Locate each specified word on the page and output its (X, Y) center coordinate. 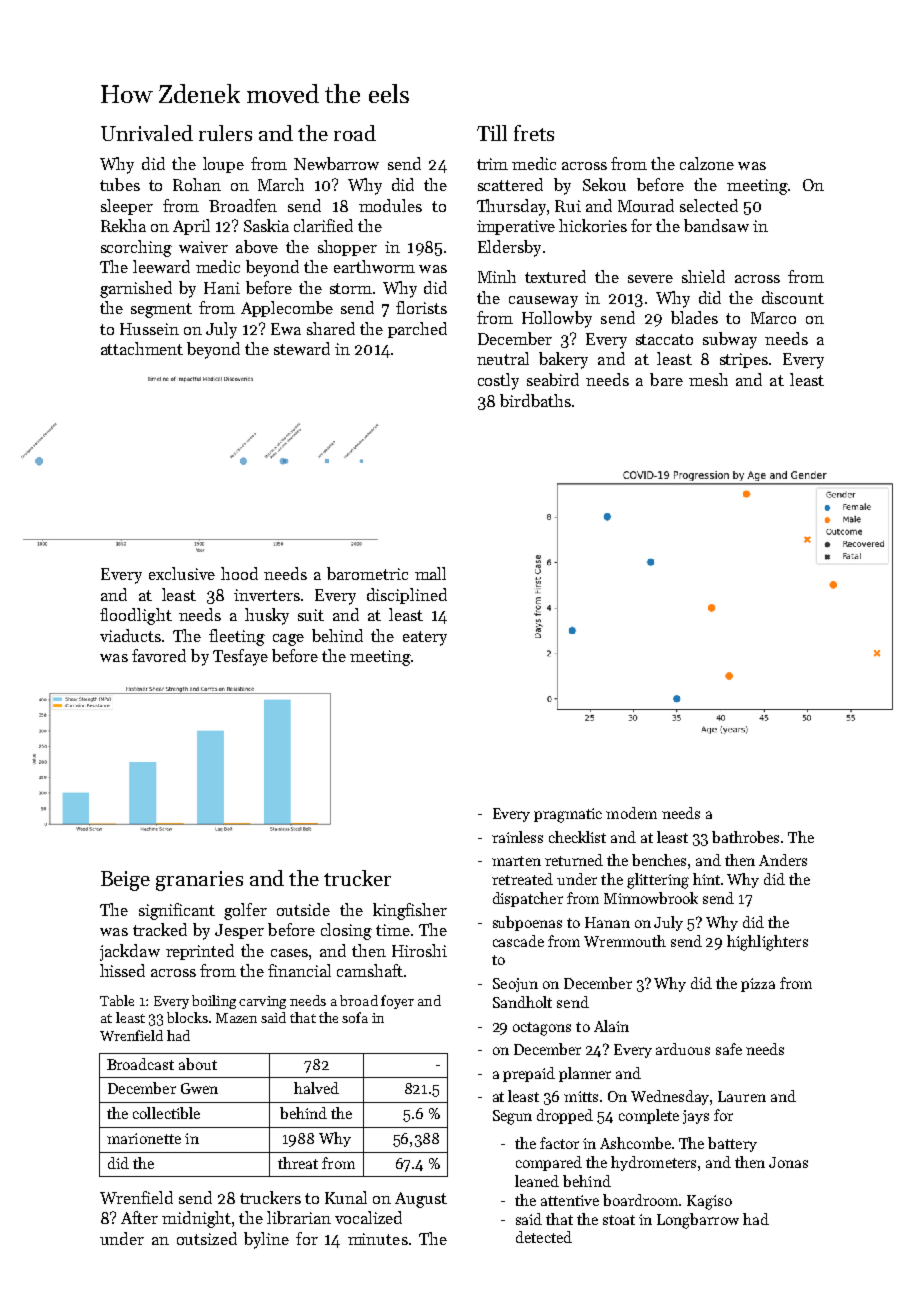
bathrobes (745, 837)
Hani (222, 288)
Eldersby (509, 248)
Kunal (346, 1197)
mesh (708, 379)
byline (266, 1240)
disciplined (407, 596)
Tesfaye (240, 657)
